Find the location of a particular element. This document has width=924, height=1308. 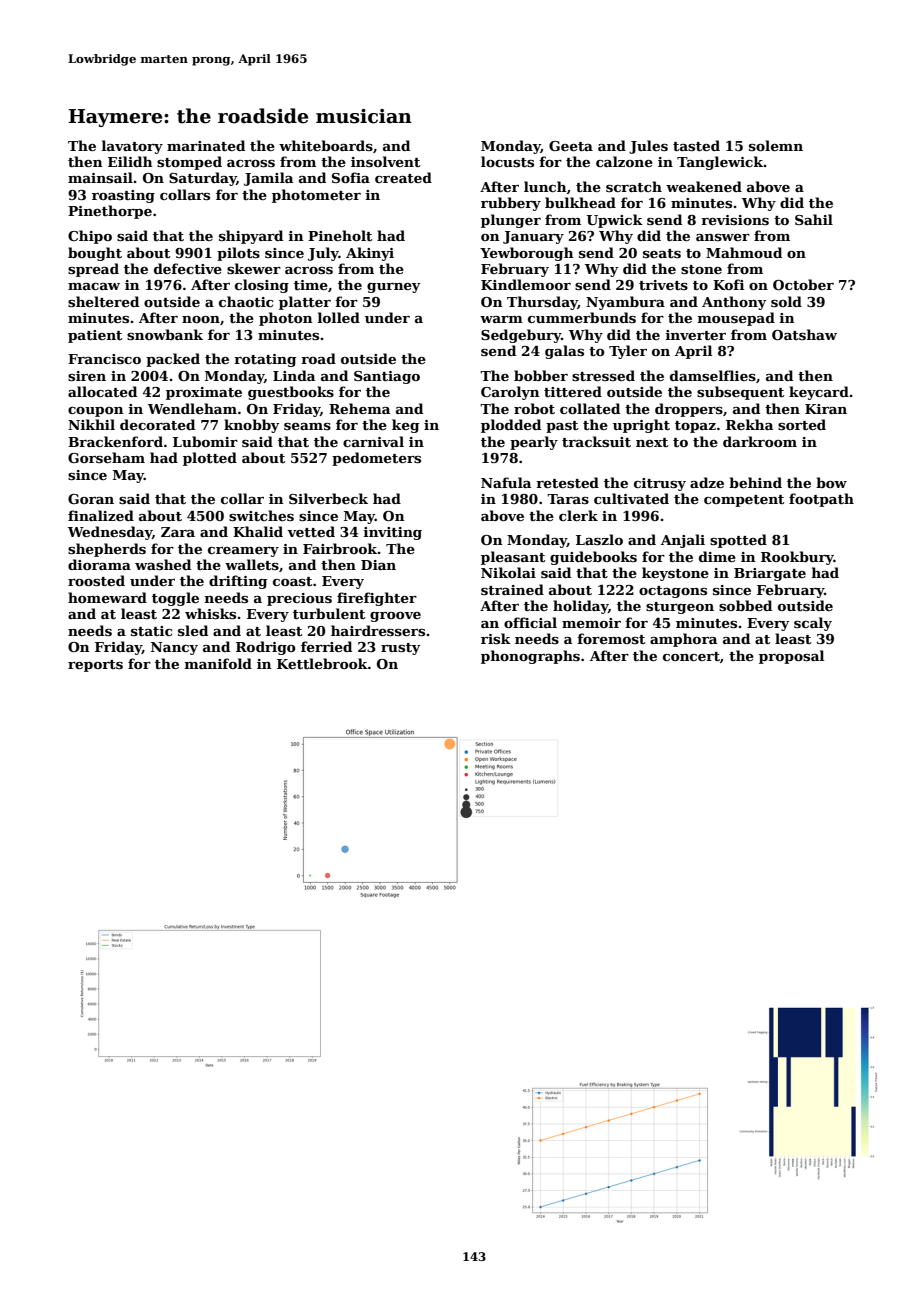

proposal is located at coordinates (791, 657).
